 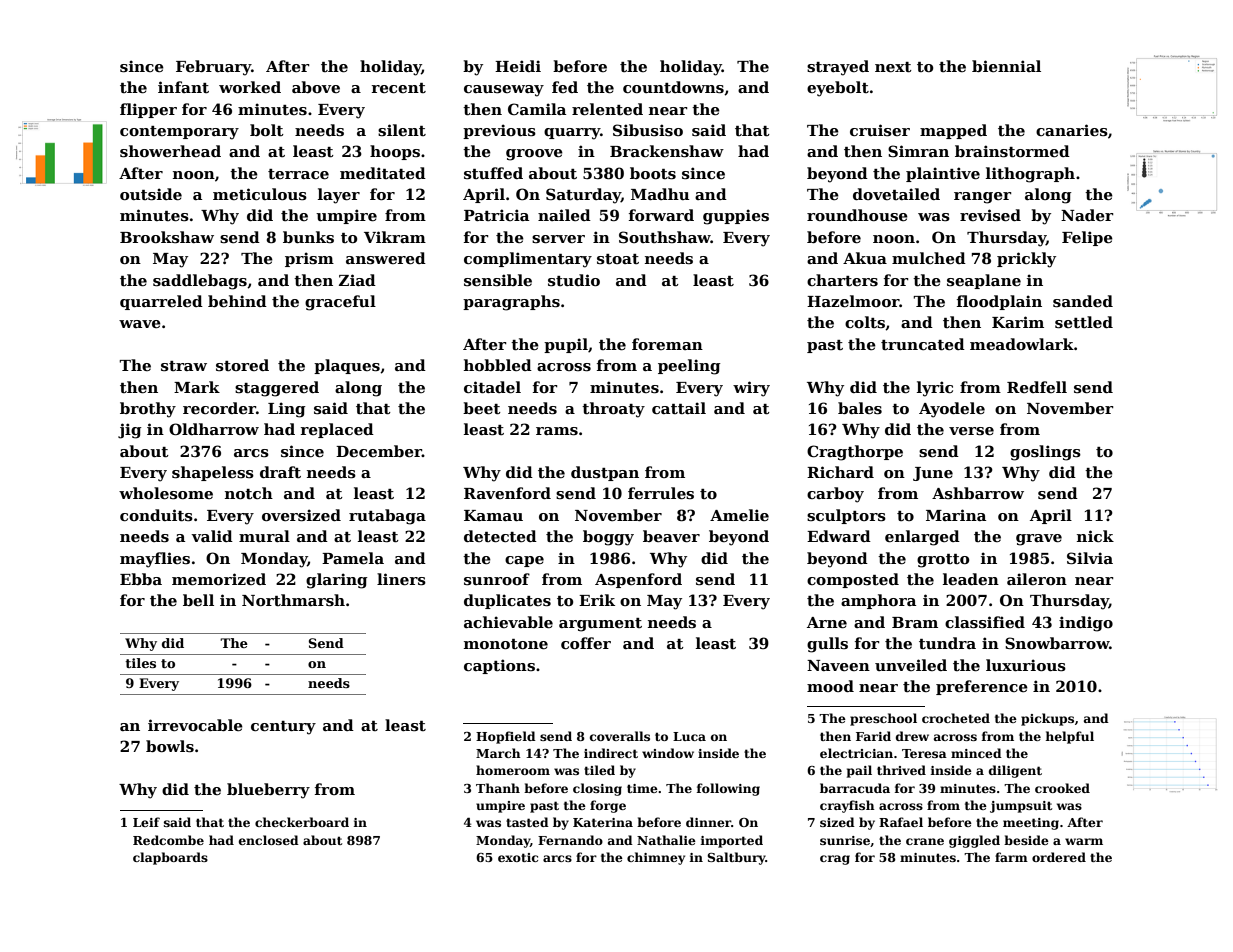 What do you see at coordinates (1087, 238) in the document?
I see `Felipe` at bounding box center [1087, 238].
